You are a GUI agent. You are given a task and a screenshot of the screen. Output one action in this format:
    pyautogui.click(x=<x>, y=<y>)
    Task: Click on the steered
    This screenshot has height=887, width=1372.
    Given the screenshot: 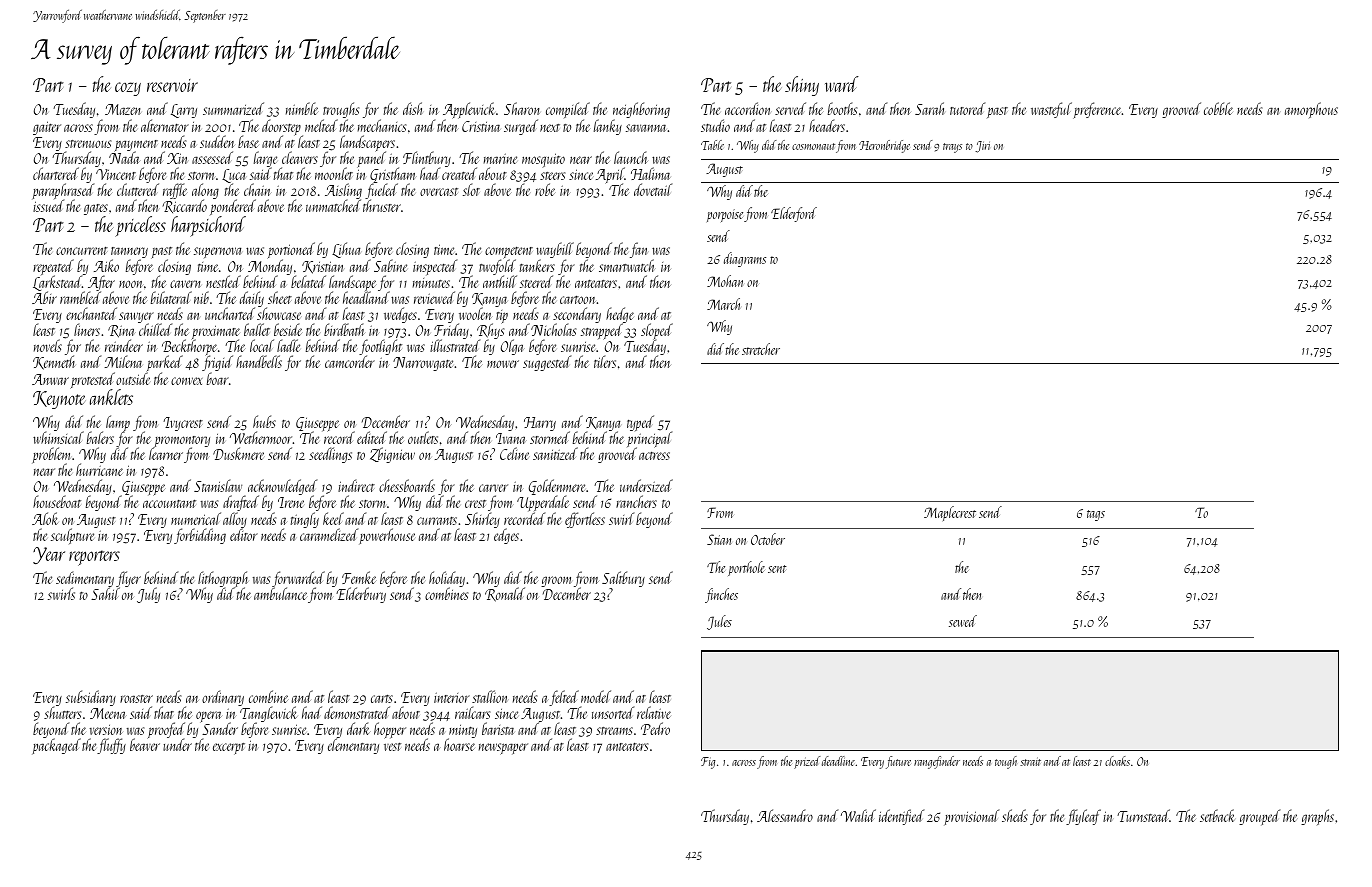 What is the action you would take?
    pyautogui.click(x=536, y=281)
